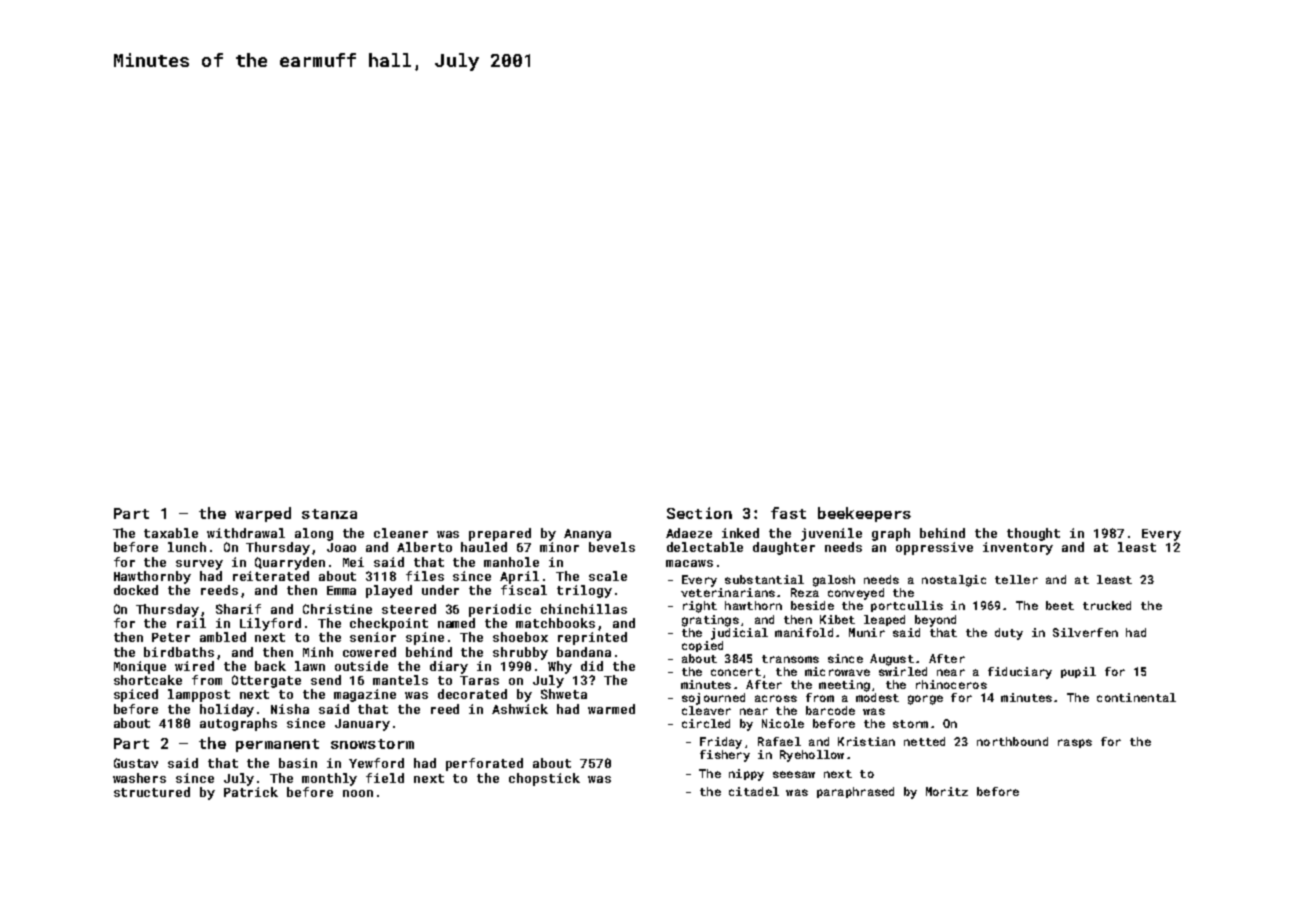 Image resolution: width=1308 pixels, height=924 pixels. I want to click on macaws, so click(689, 563).
